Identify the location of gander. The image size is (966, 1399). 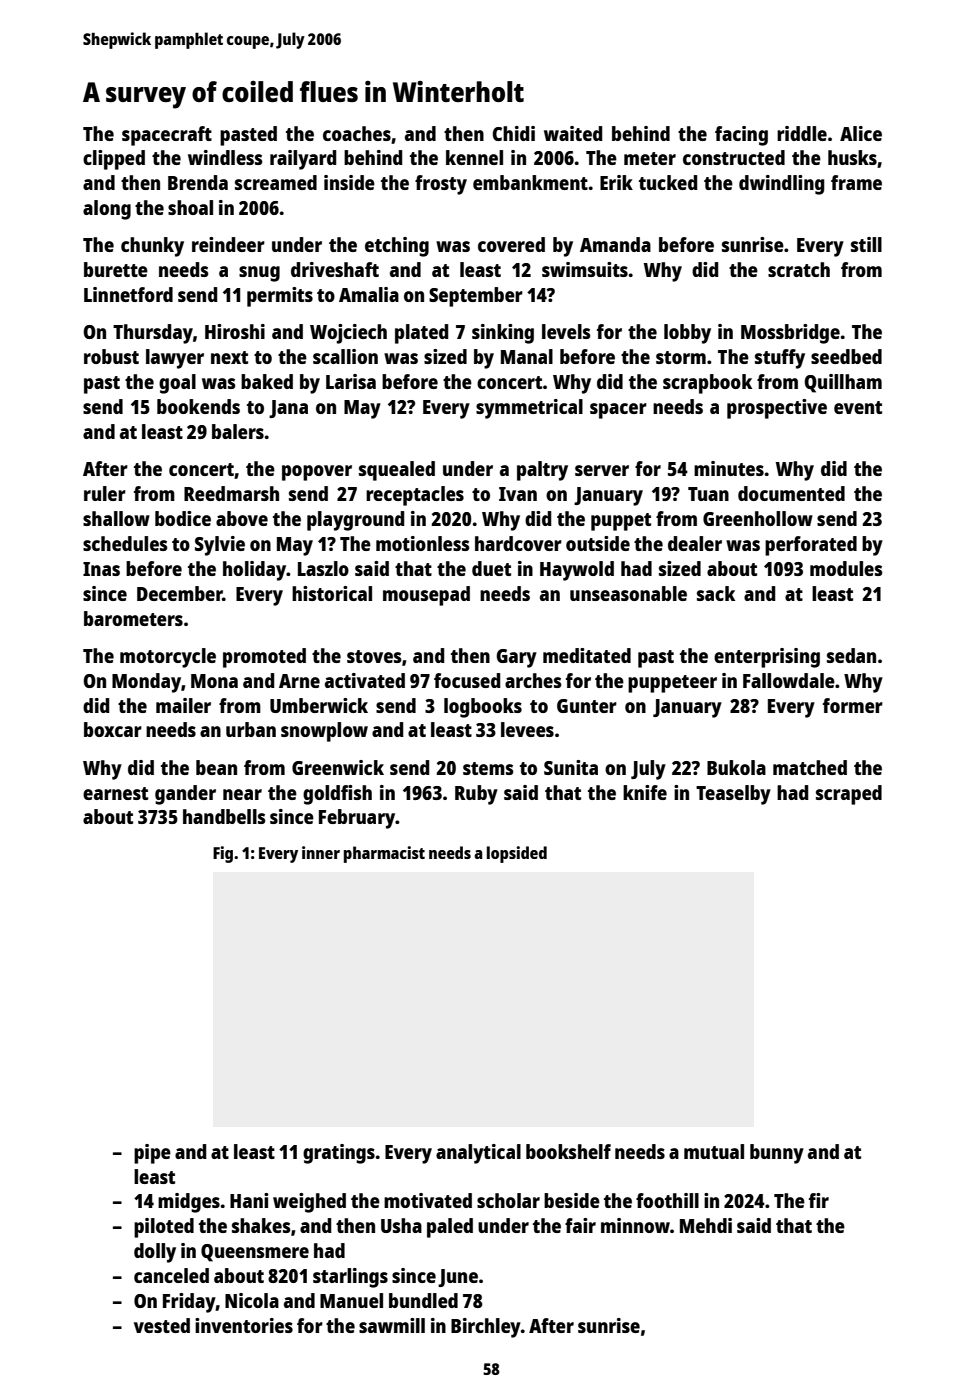
(185, 795).
